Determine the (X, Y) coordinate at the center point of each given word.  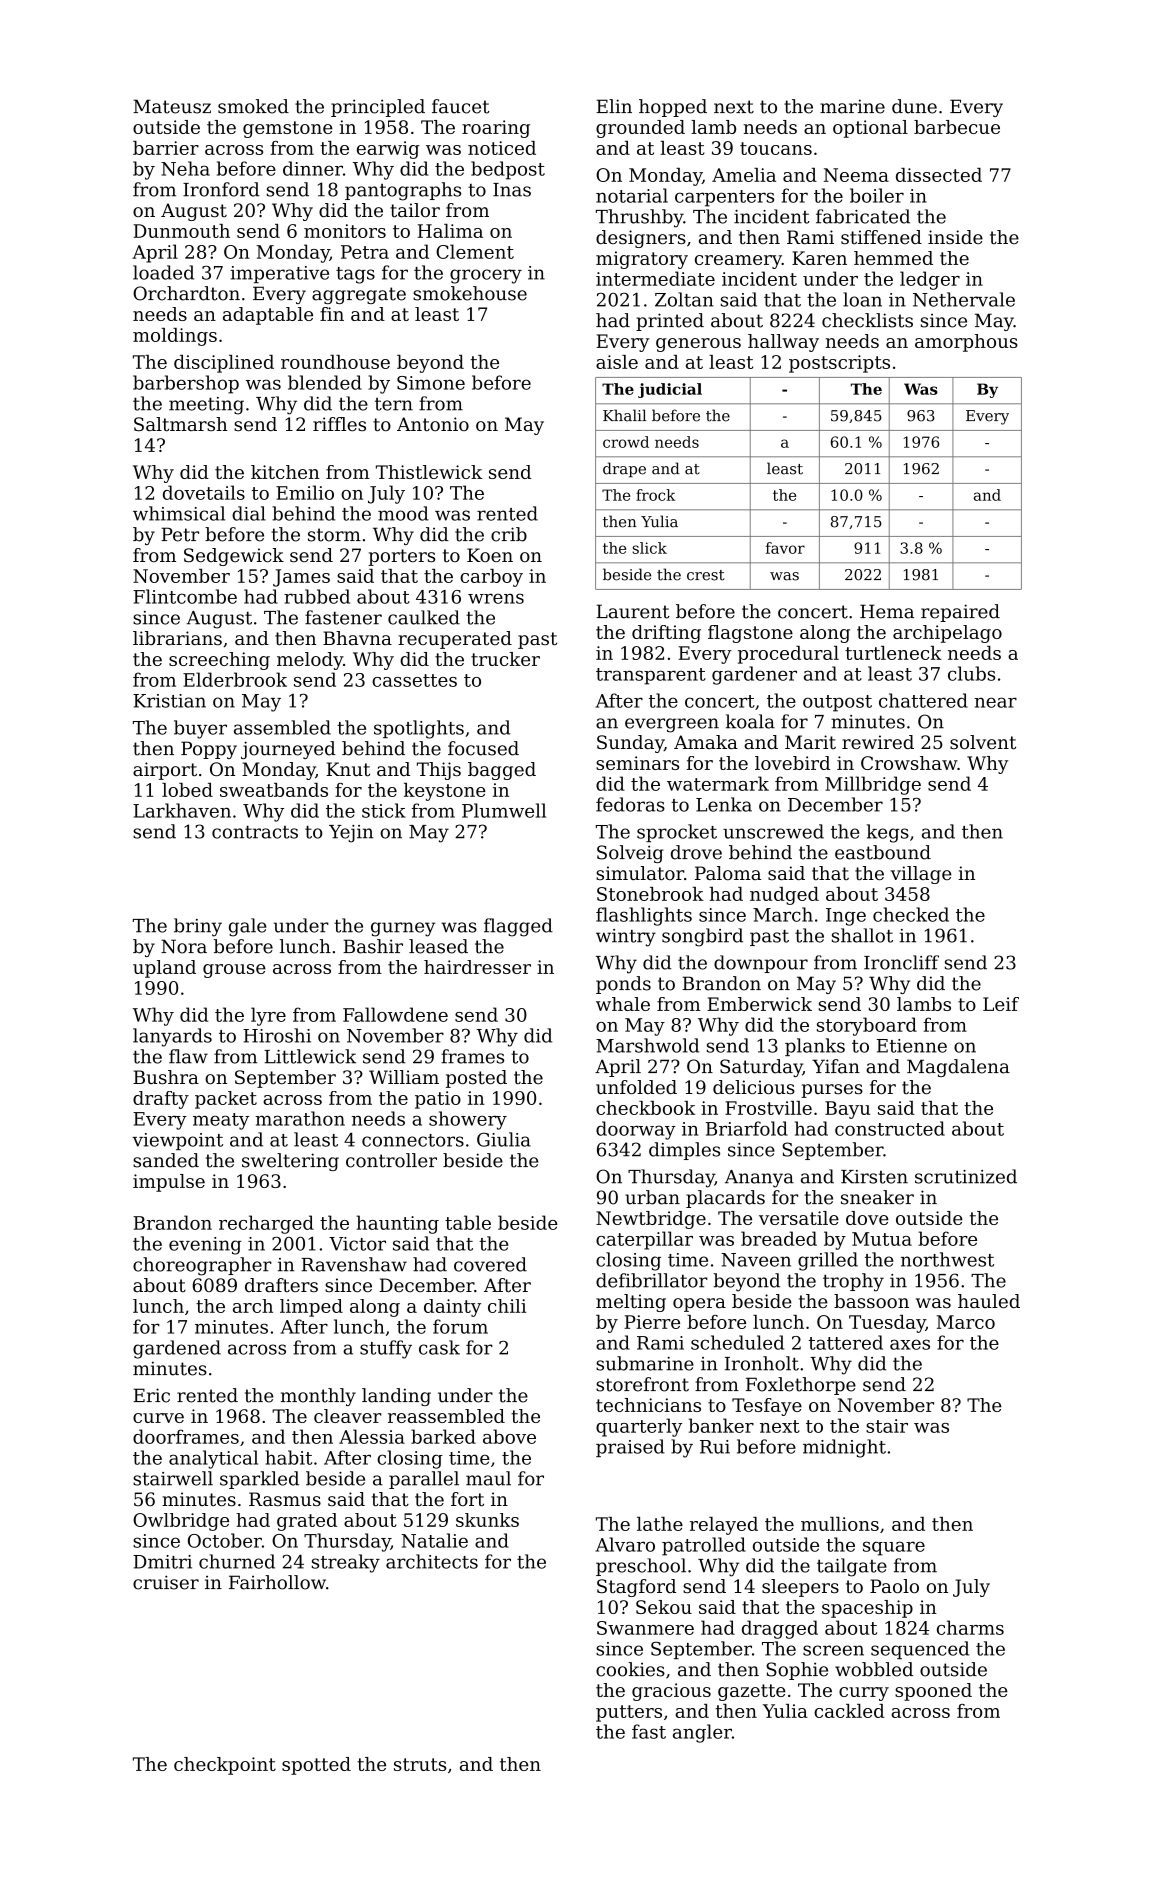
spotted (316, 1766)
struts (420, 1764)
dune (914, 106)
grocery (486, 276)
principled (378, 108)
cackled (849, 1711)
